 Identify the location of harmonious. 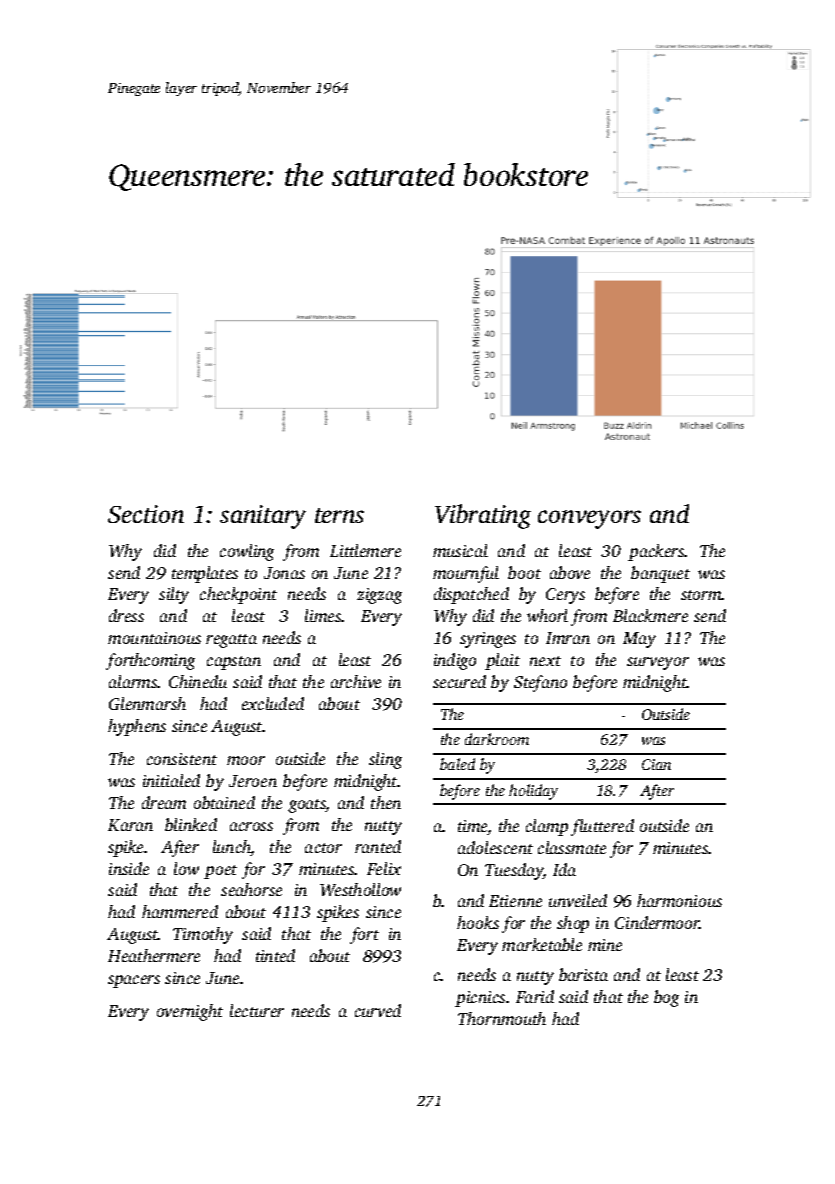
(679, 900).
